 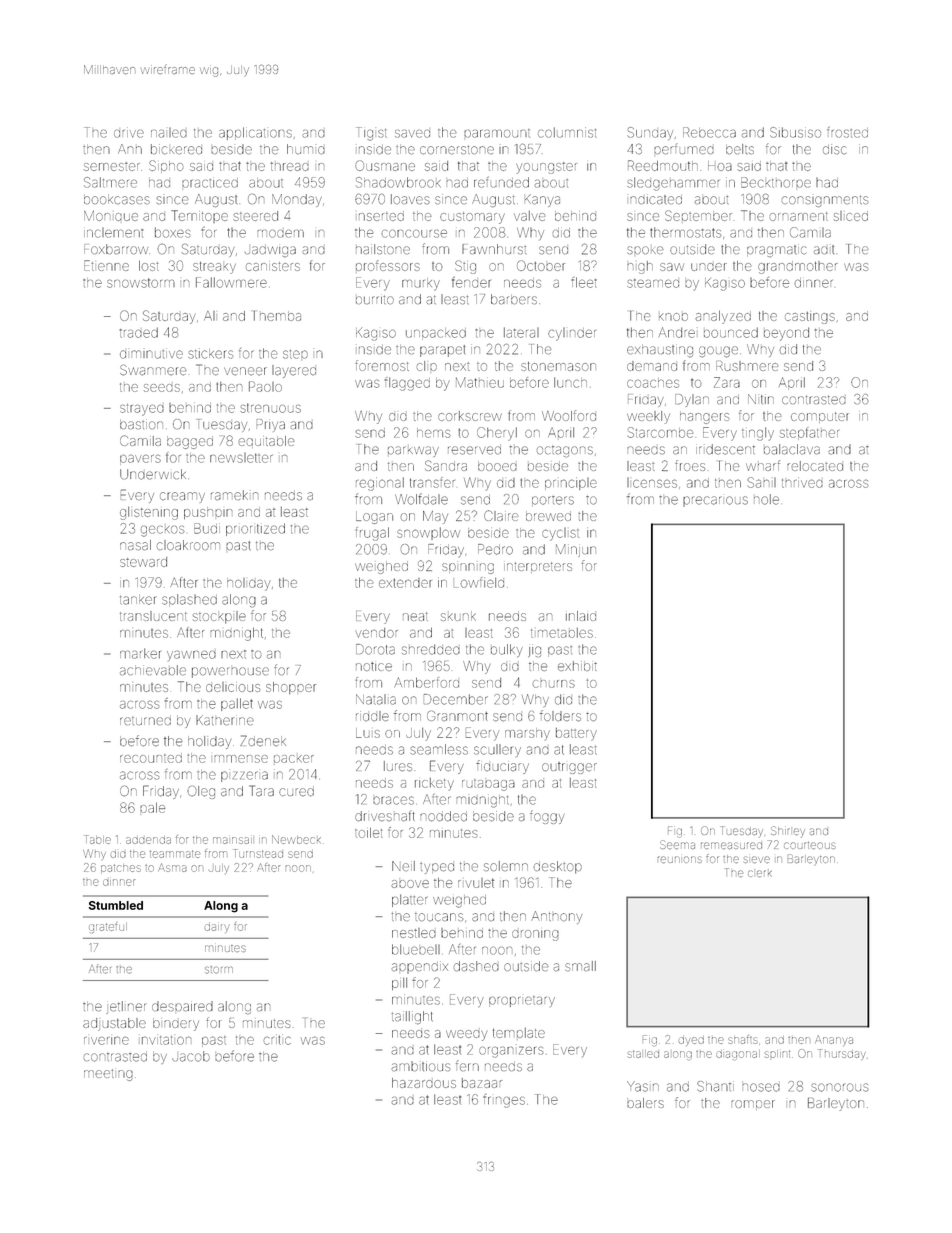 I want to click on bagged, so click(x=190, y=442).
